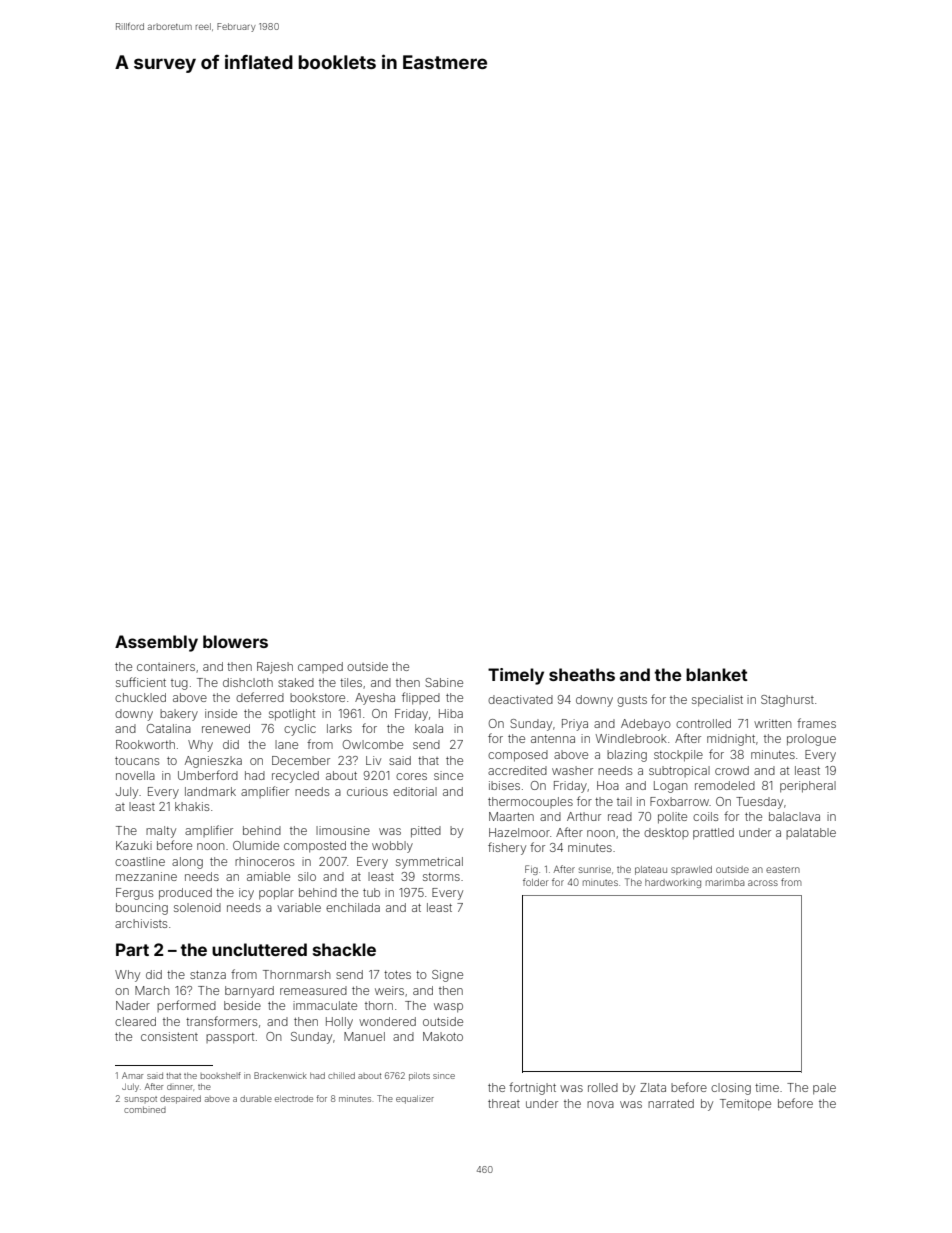 This image has width=952, height=1233. I want to click on chuckled, so click(140, 697).
